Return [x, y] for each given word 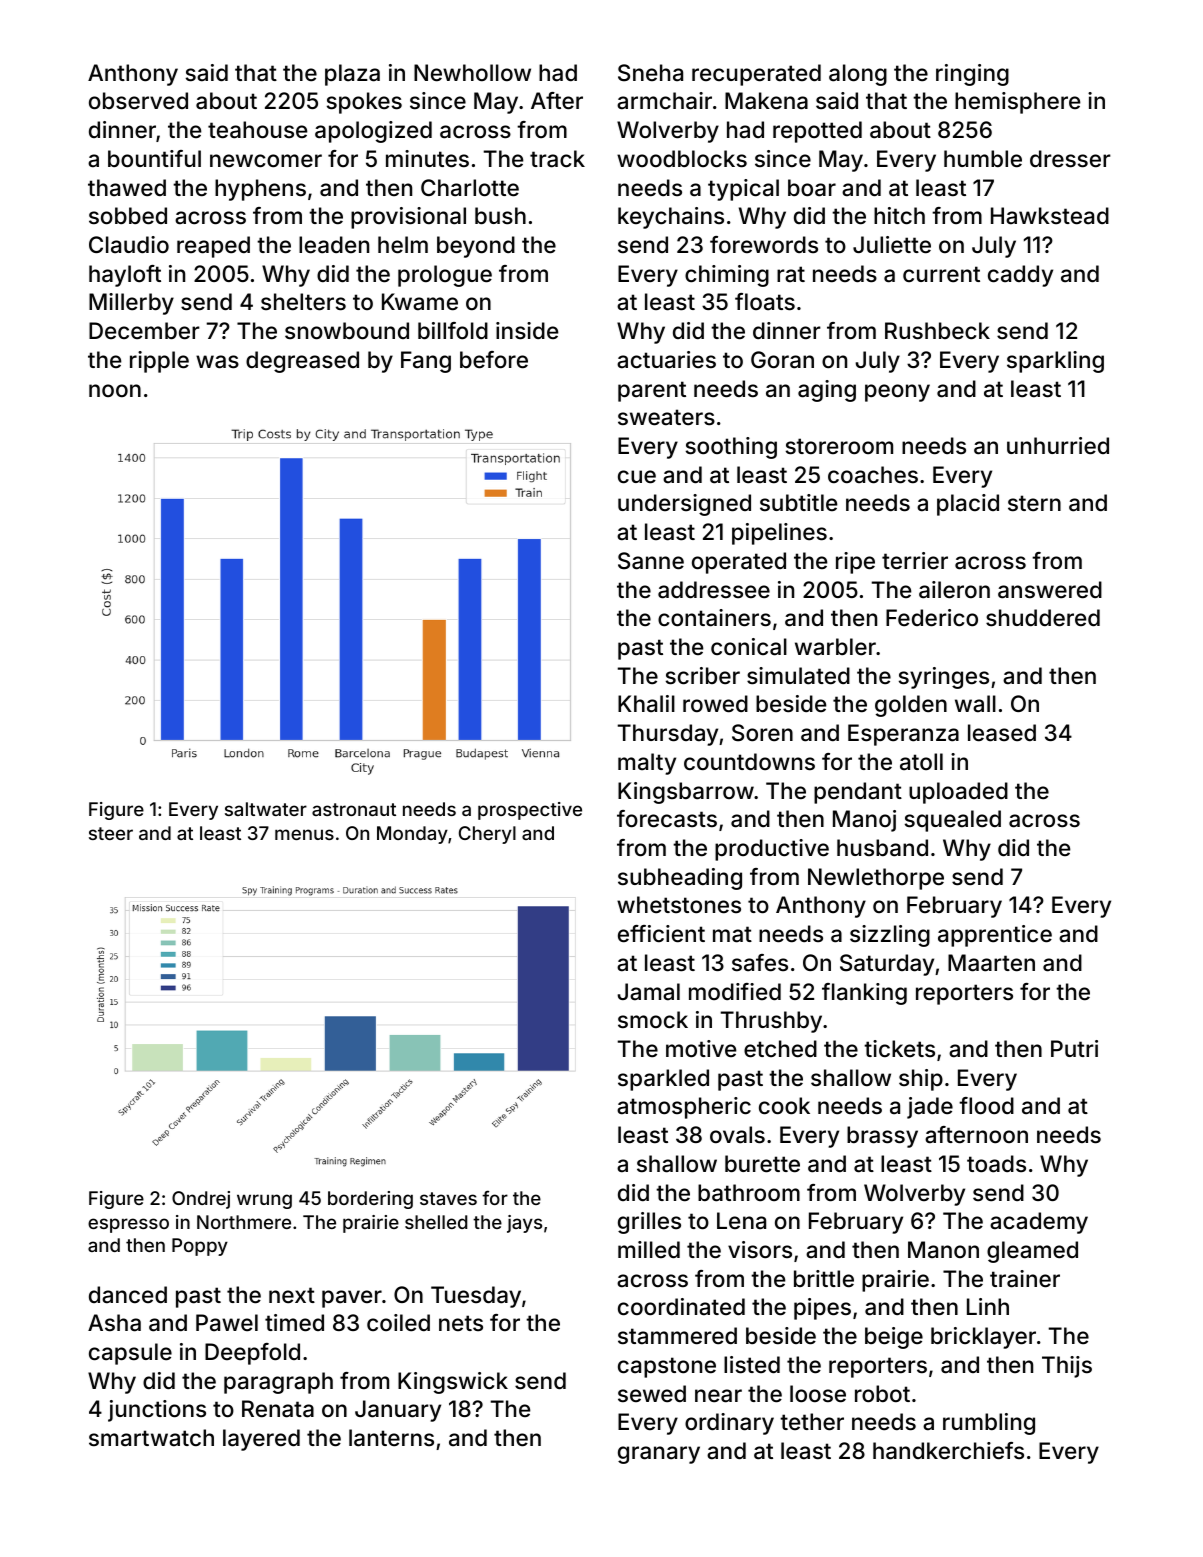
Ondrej [201, 1200]
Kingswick [453, 1383]
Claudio [129, 245]
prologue [445, 276]
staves [448, 1198]
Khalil [646, 704]
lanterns [391, 1438]
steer [111, 833]
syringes [944, 678]
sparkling [1055, 362]
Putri [1074, 1048]
